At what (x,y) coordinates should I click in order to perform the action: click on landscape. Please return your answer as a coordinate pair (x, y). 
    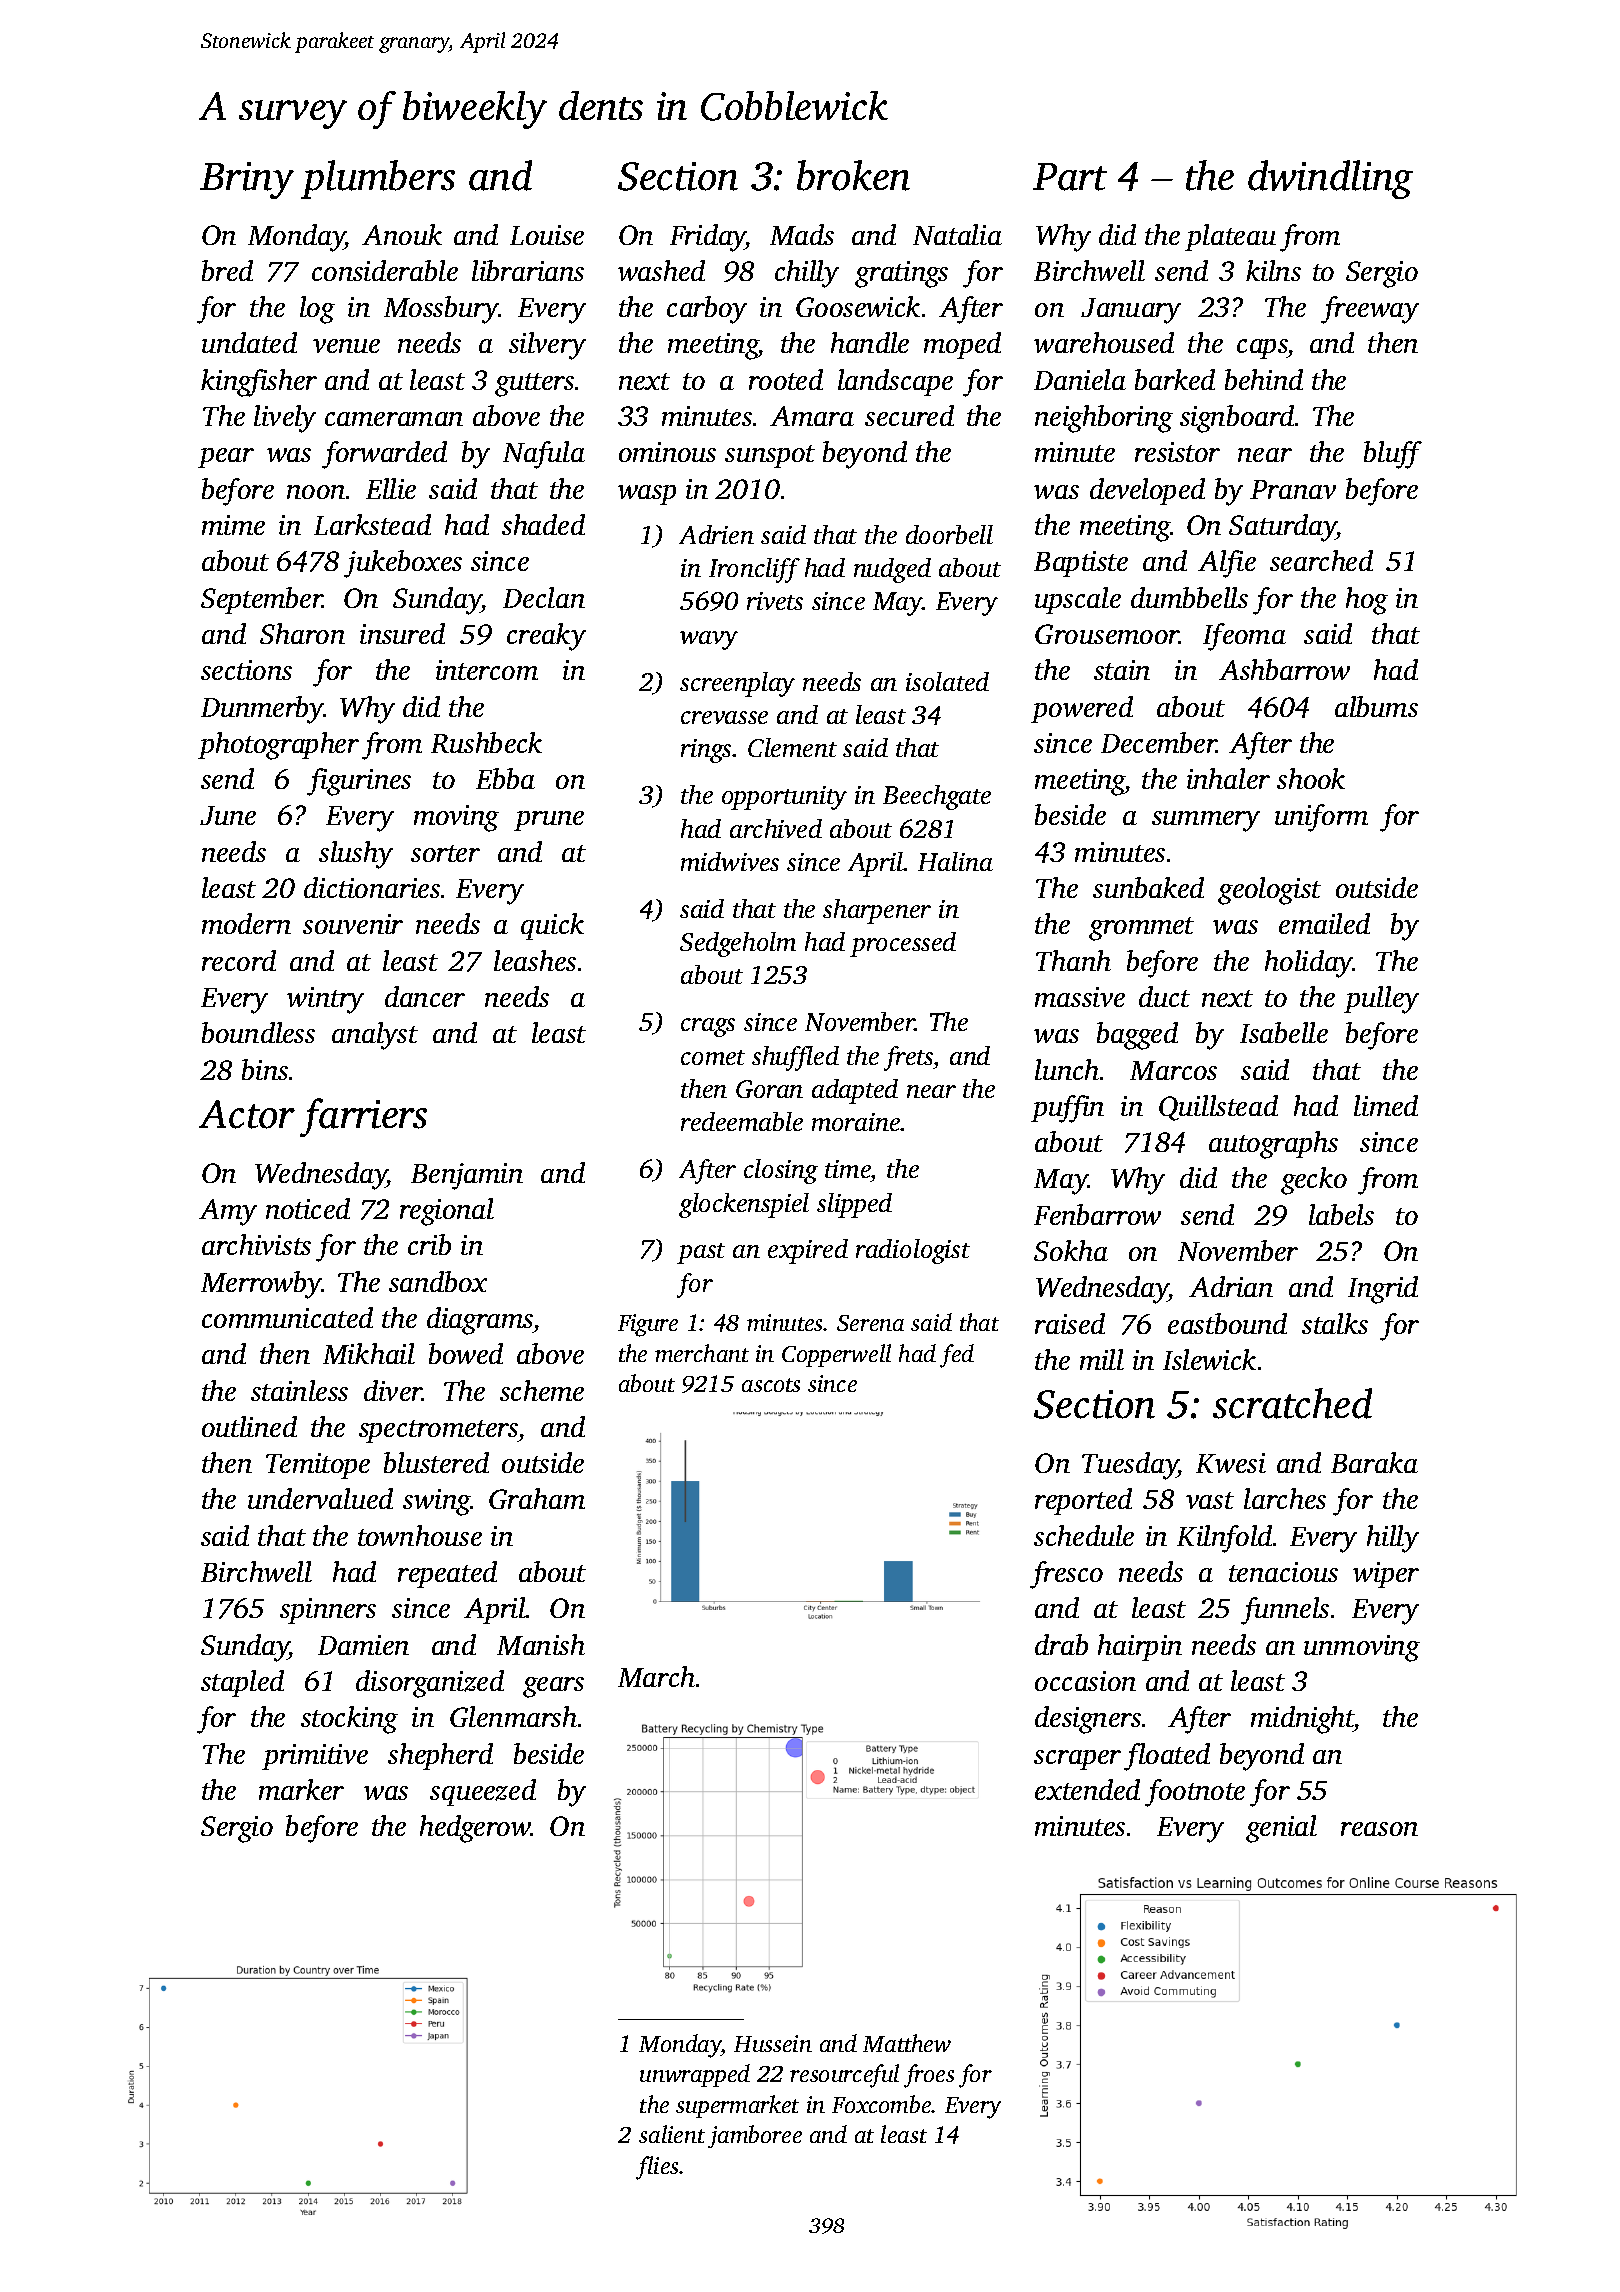
    Looking at the image, I should click on (895, 382).
